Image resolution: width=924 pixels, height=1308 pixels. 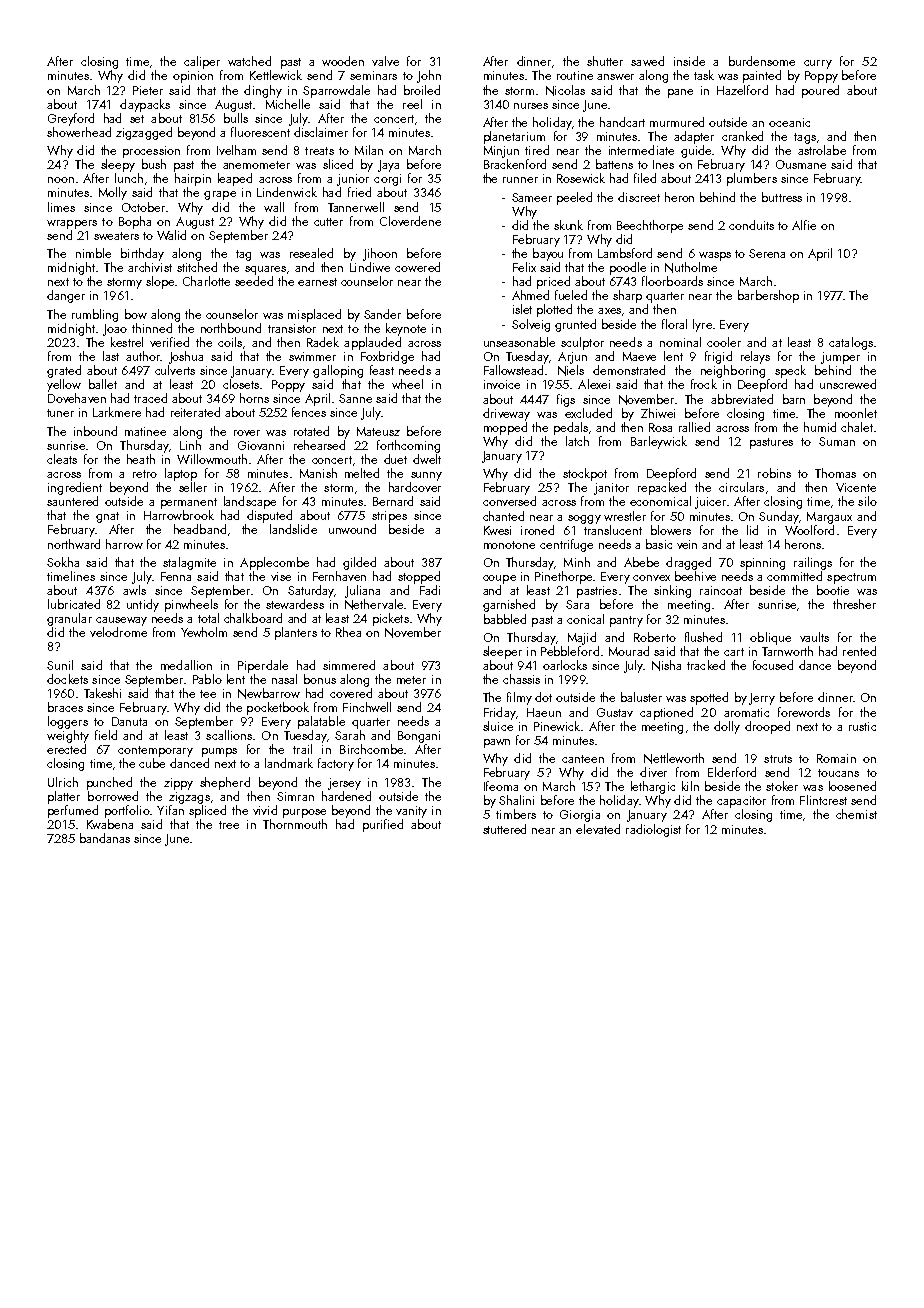 I want to click on Jerry, so click(x=762, y=699).
